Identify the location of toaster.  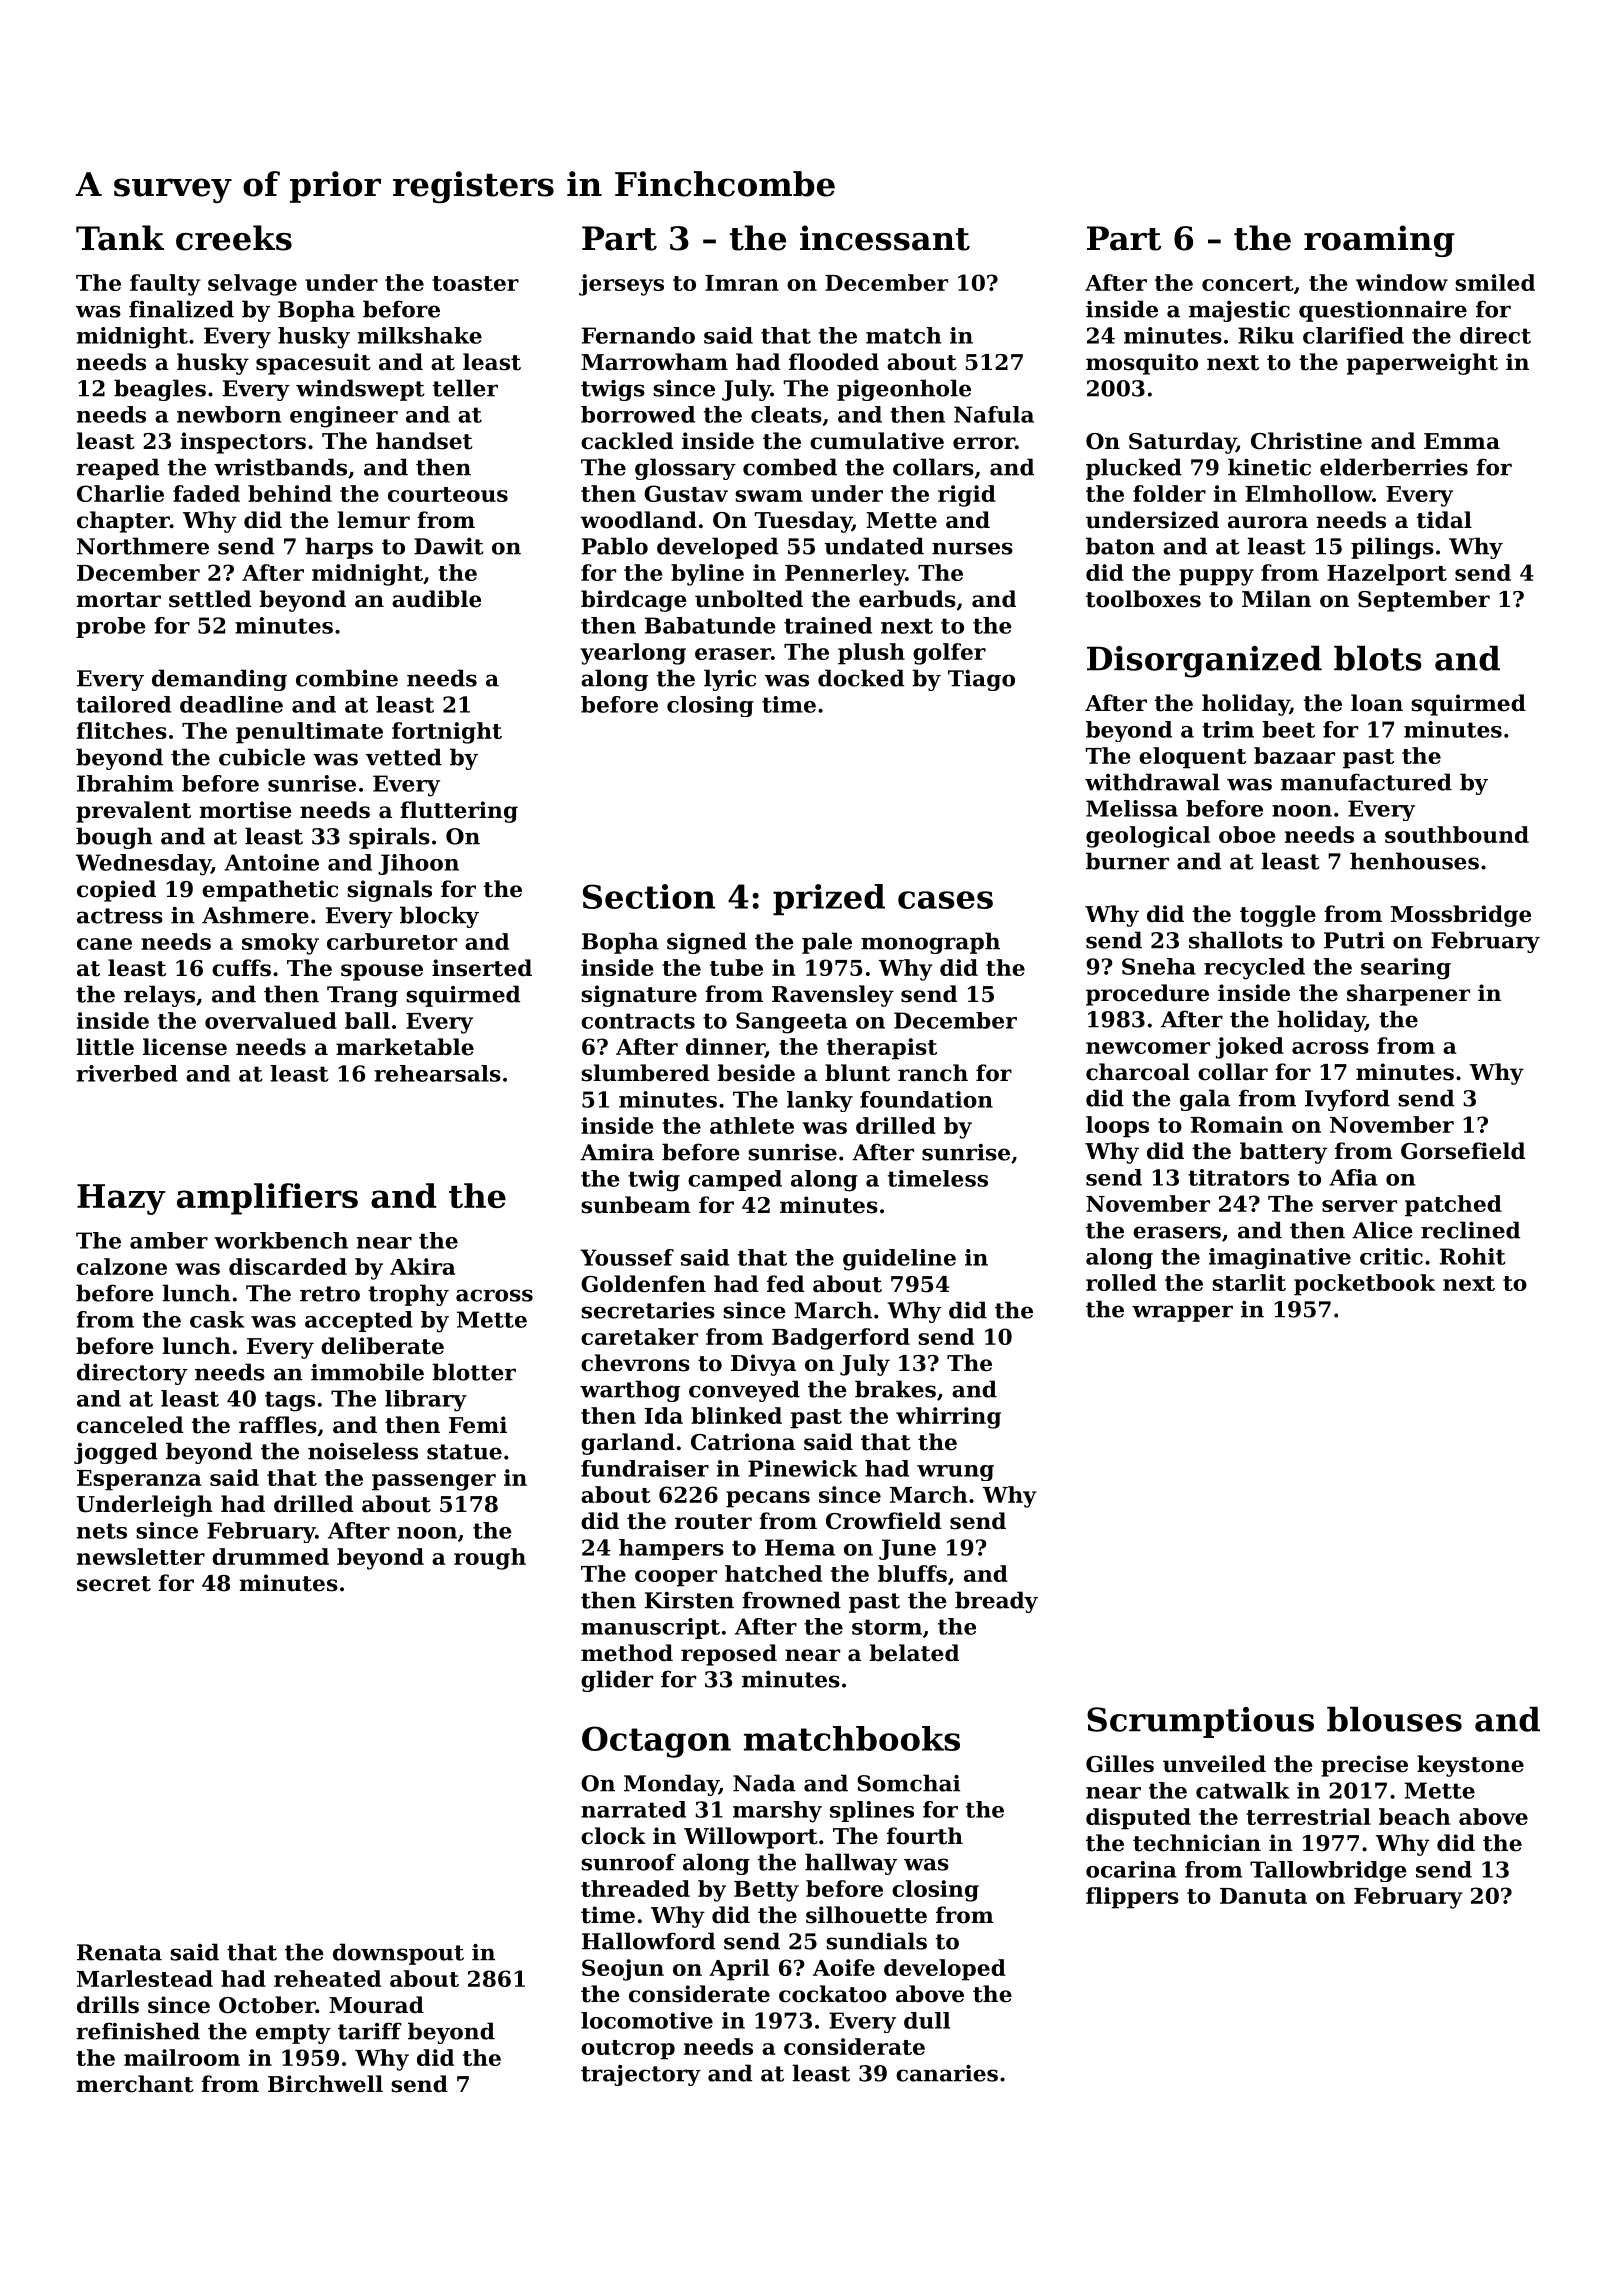
(475, 283).
